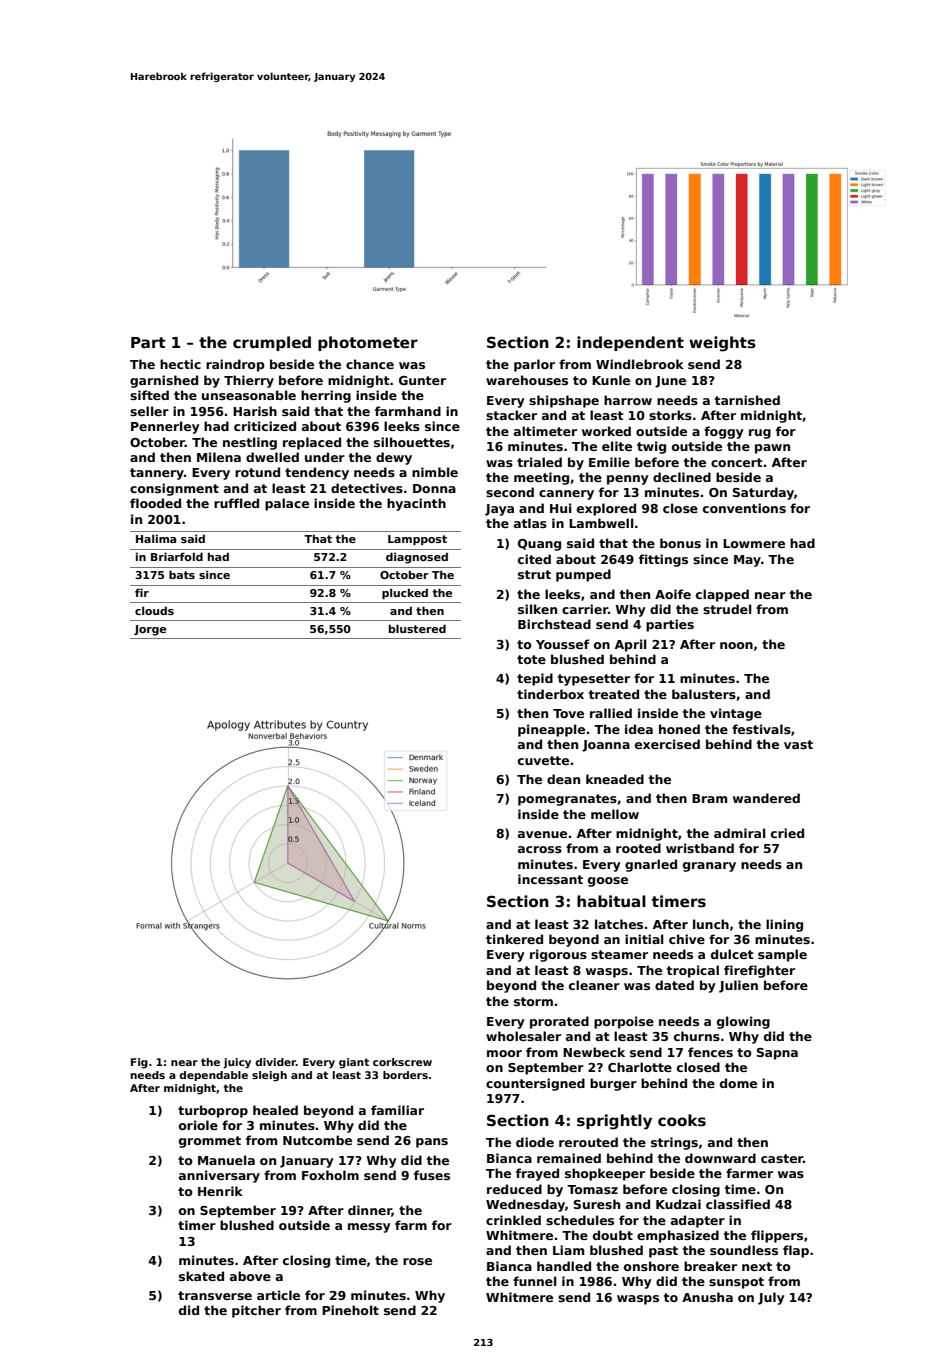 The image size is (947, 1372). What do you see at coordinates (180, 364) in the screenshot?
I see `hectic` at bounding box center [180, 364].
